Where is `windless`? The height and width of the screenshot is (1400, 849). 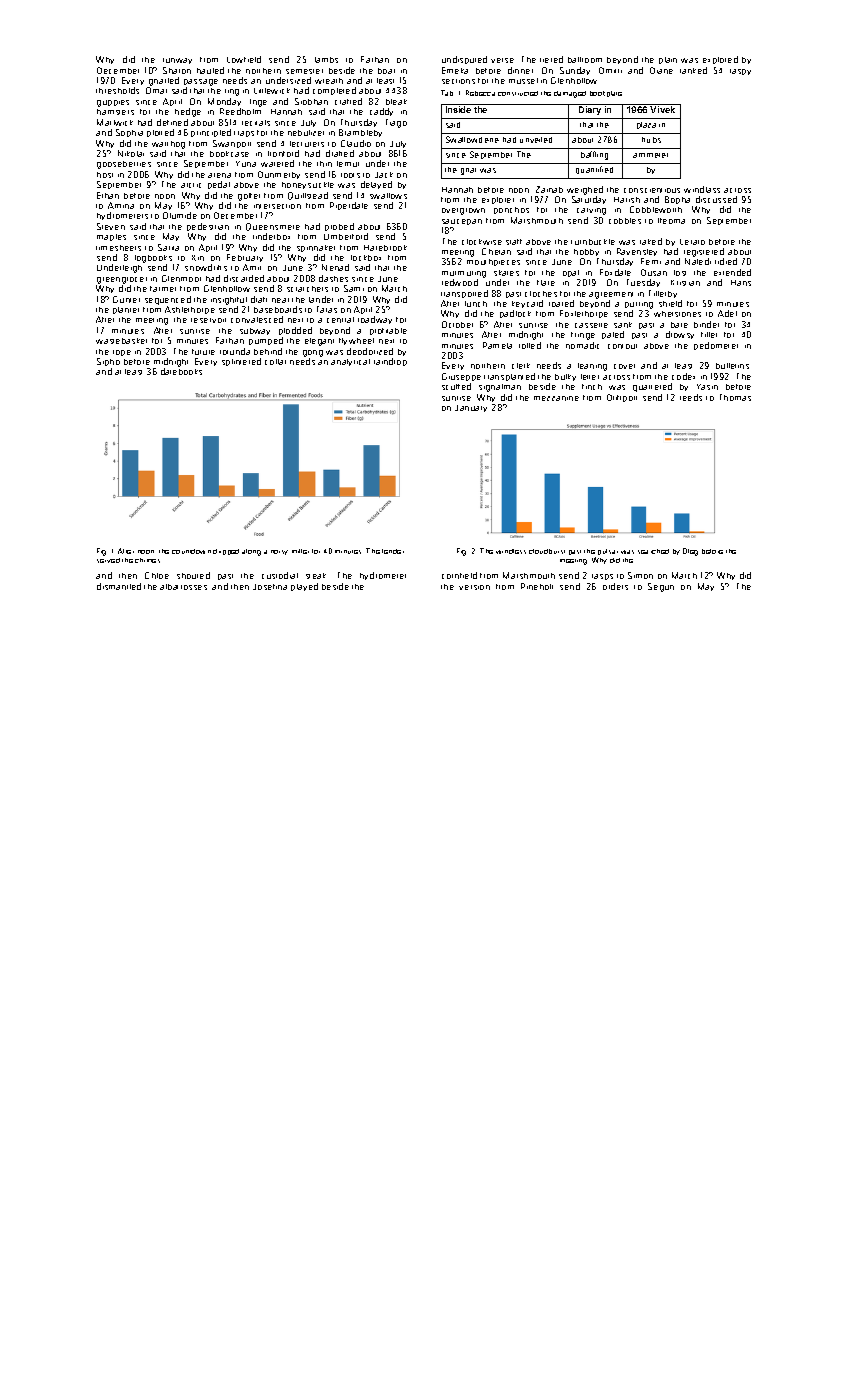
windless is located at coordinates (511, 551).
